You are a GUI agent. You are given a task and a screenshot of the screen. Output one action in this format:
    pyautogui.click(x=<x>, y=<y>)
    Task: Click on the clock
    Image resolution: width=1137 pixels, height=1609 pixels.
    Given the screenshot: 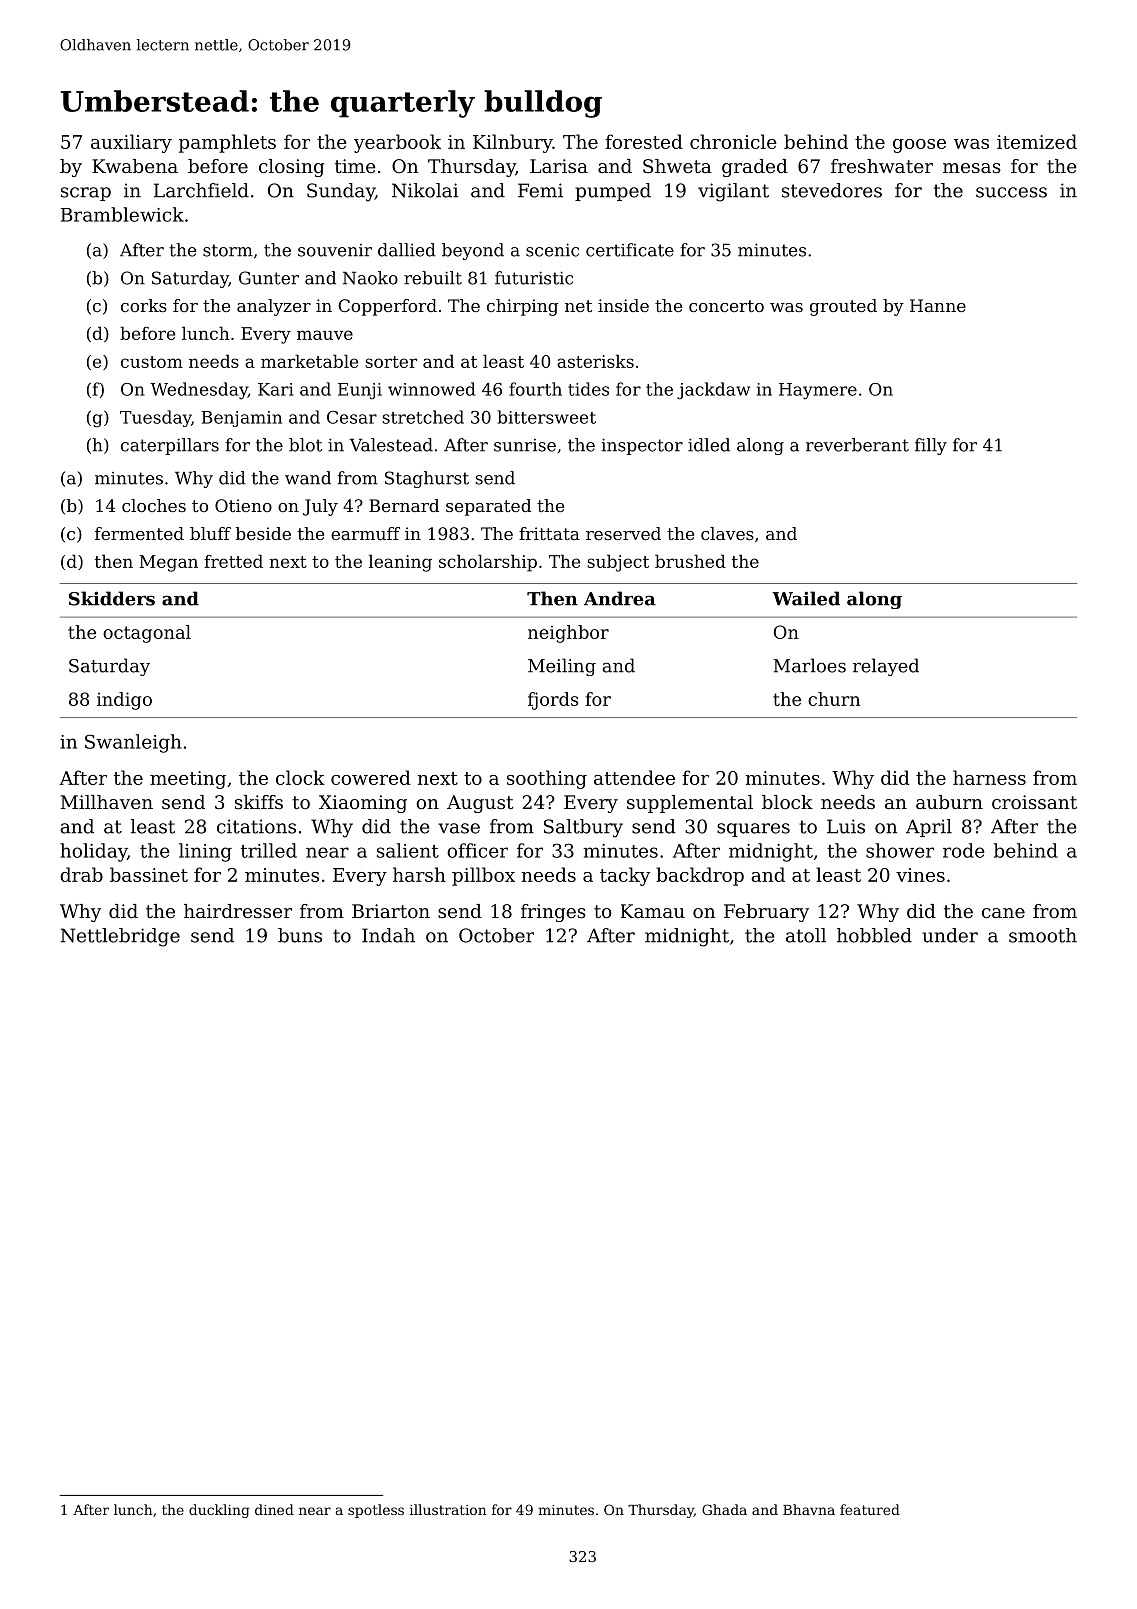 What is the action you would take?
    pyautogui.click(x=300, y=777)
